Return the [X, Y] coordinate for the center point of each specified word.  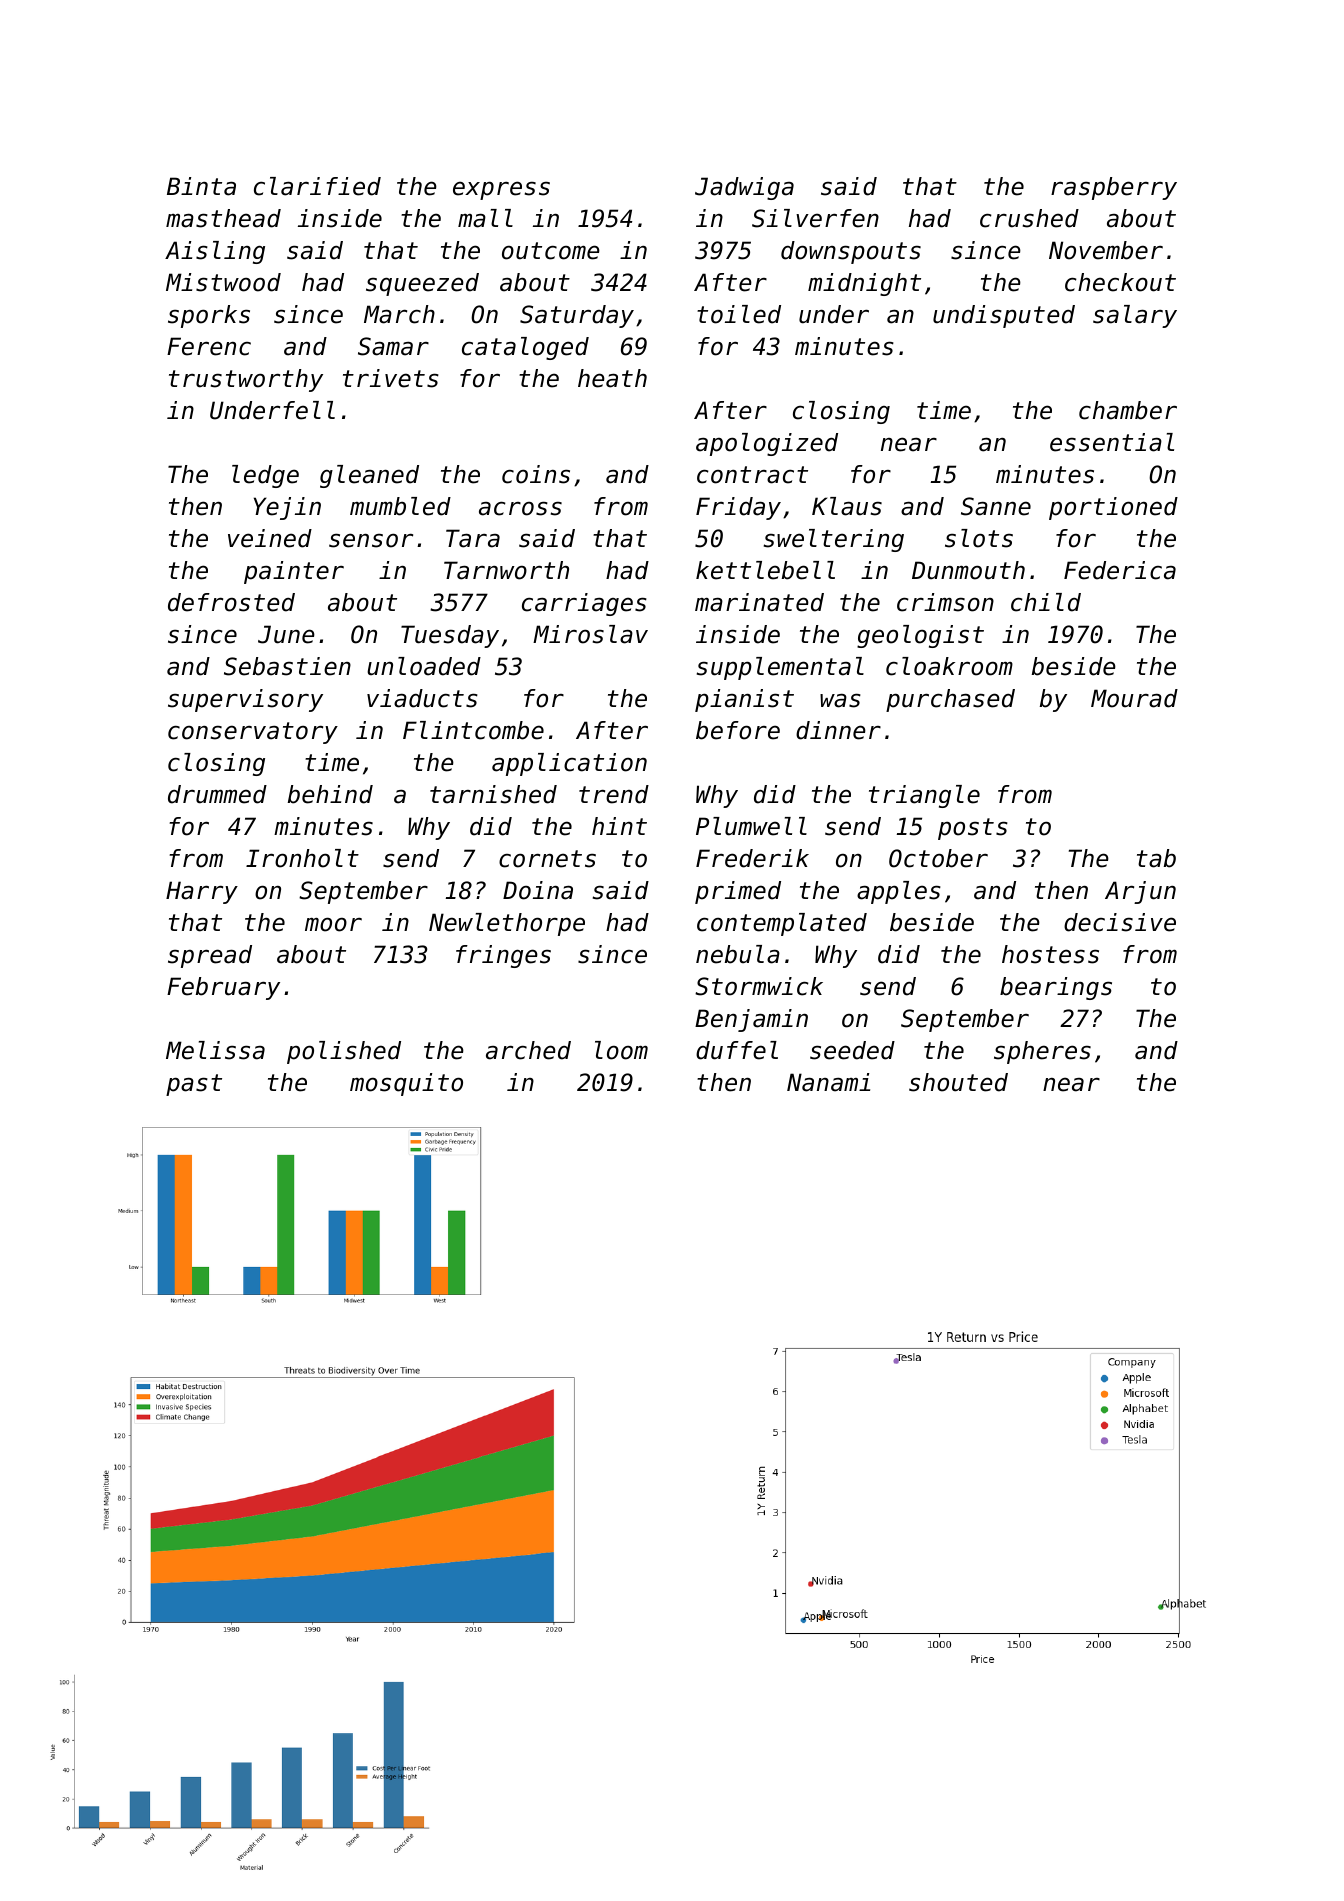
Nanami [828, 1082]
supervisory [245, 700]
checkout [1120, 282]
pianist [744, 700]
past [194, 1085]
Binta [201, 186]
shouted [958, 1082]
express [501, 190]
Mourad [1134, 698]
